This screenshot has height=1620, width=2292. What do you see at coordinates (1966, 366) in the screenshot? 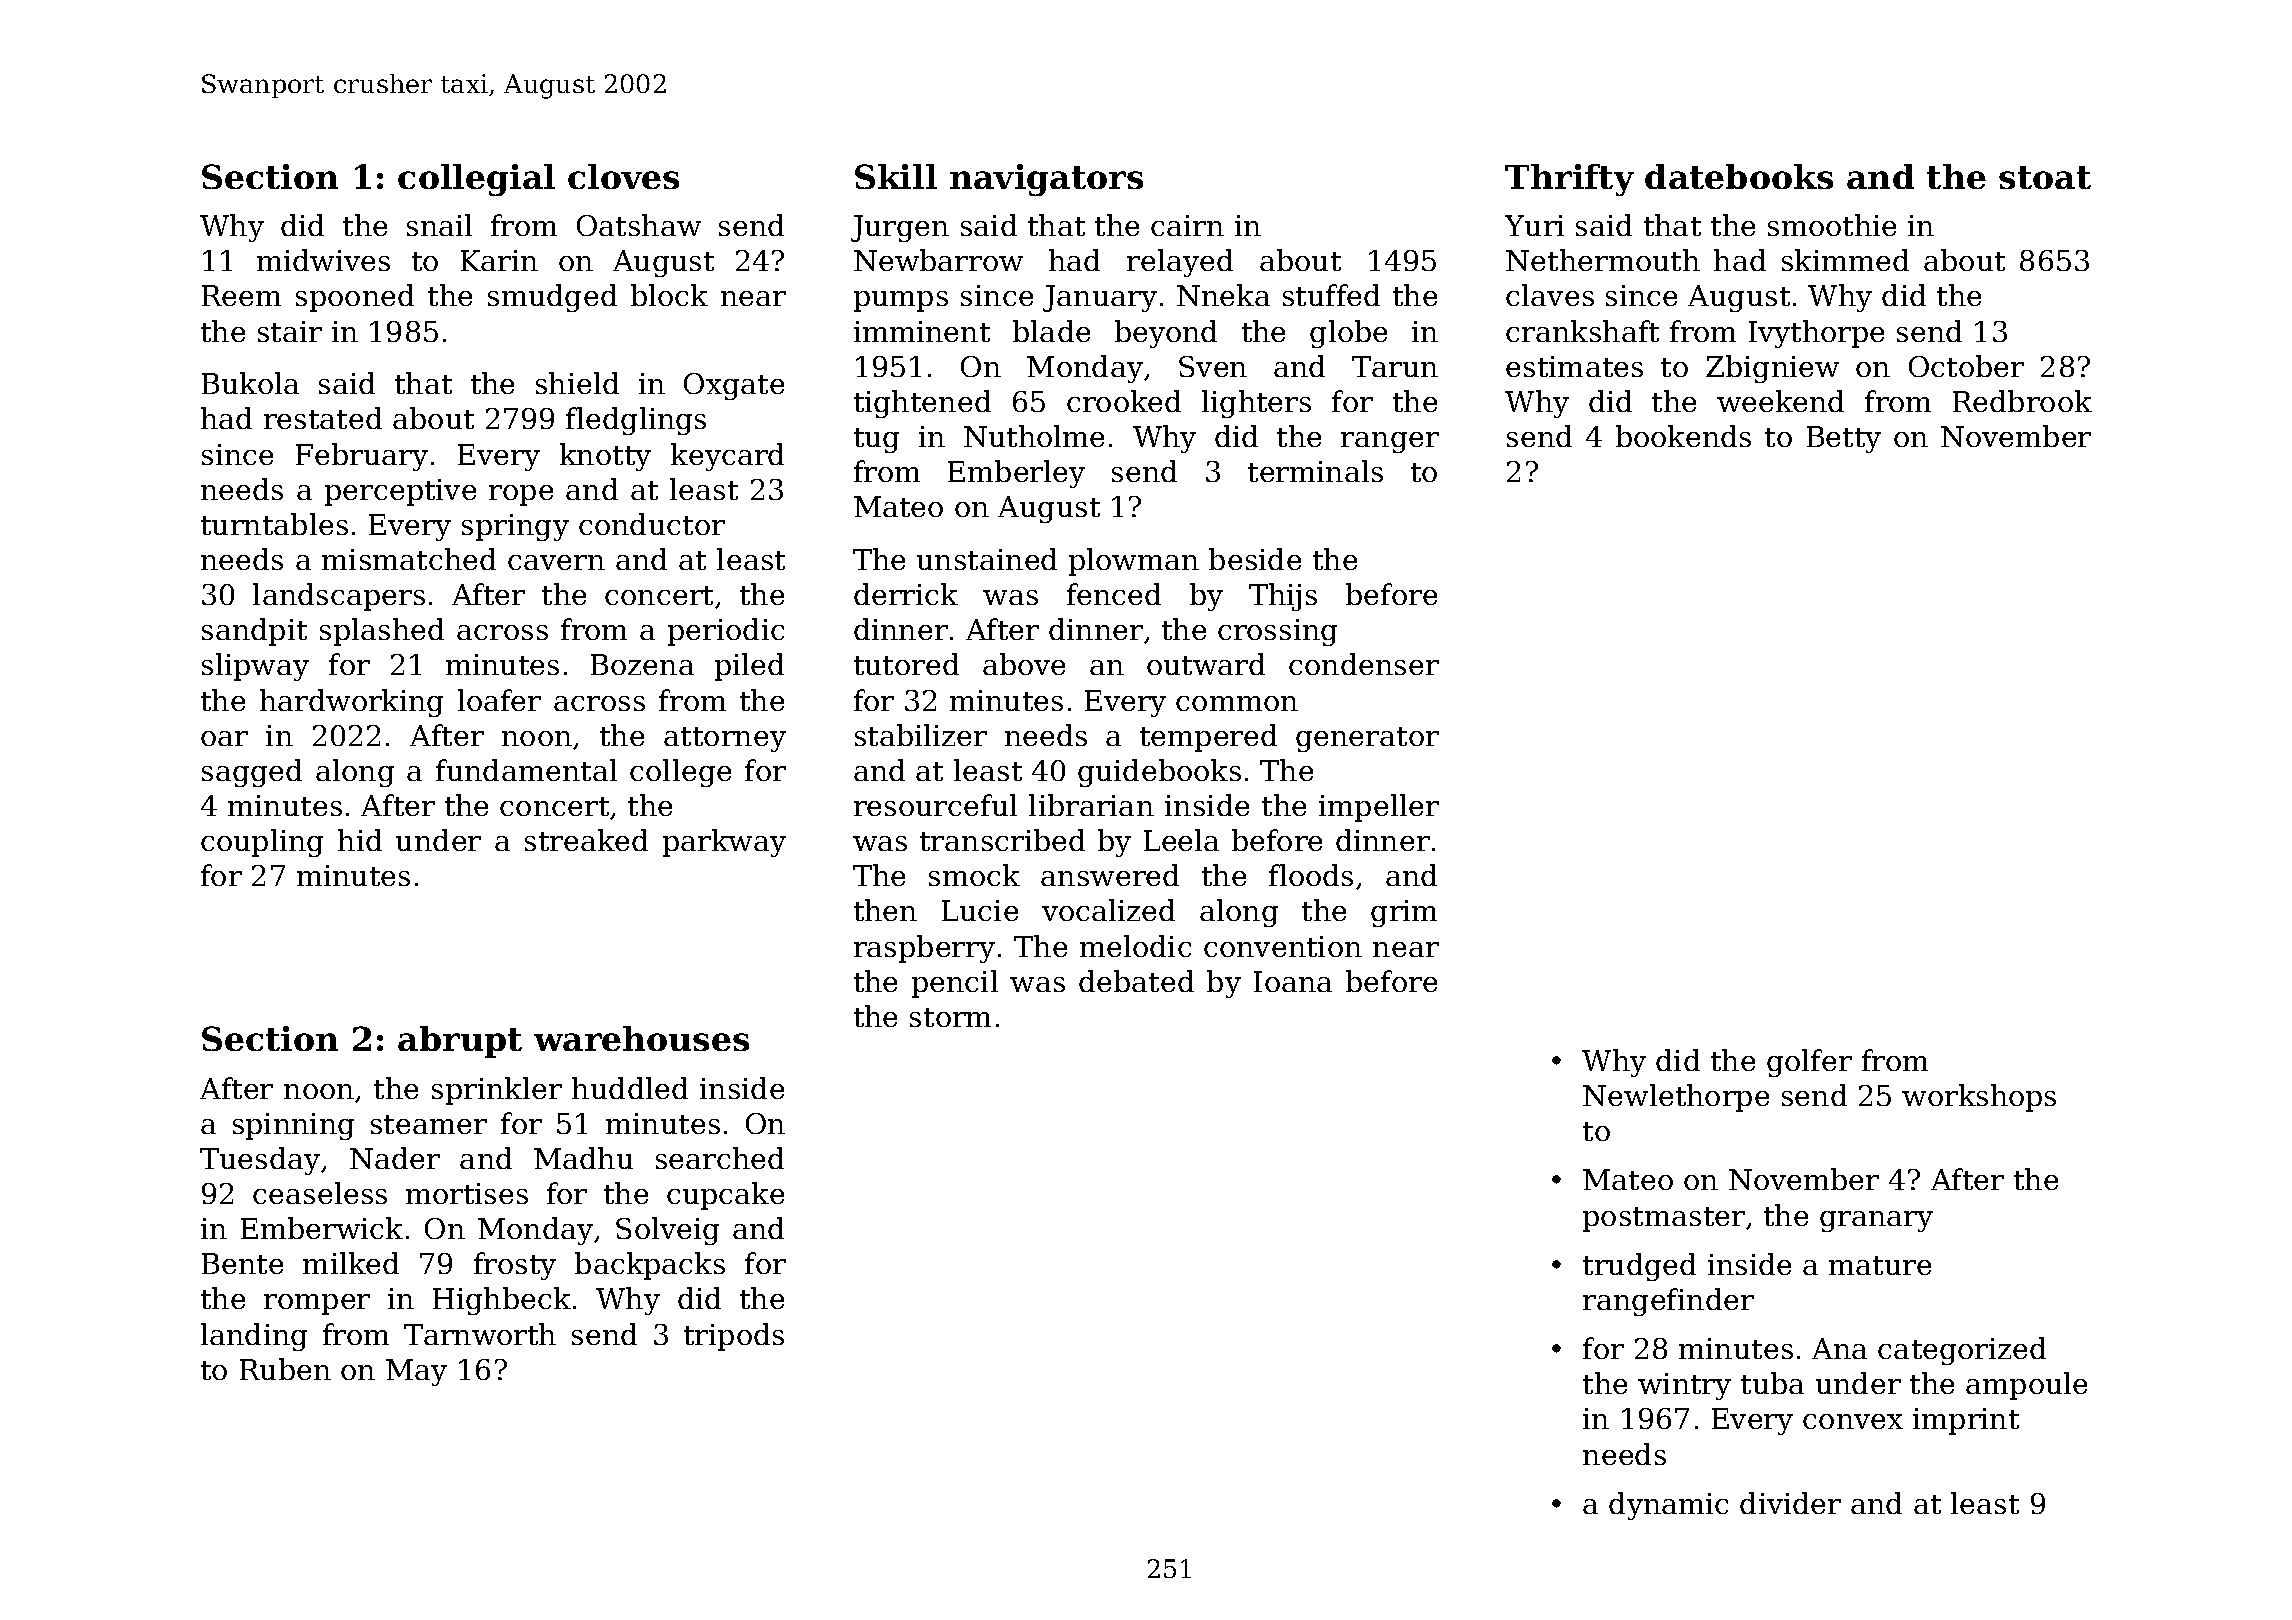
I see `October` at bounding box center [1966, 366].
